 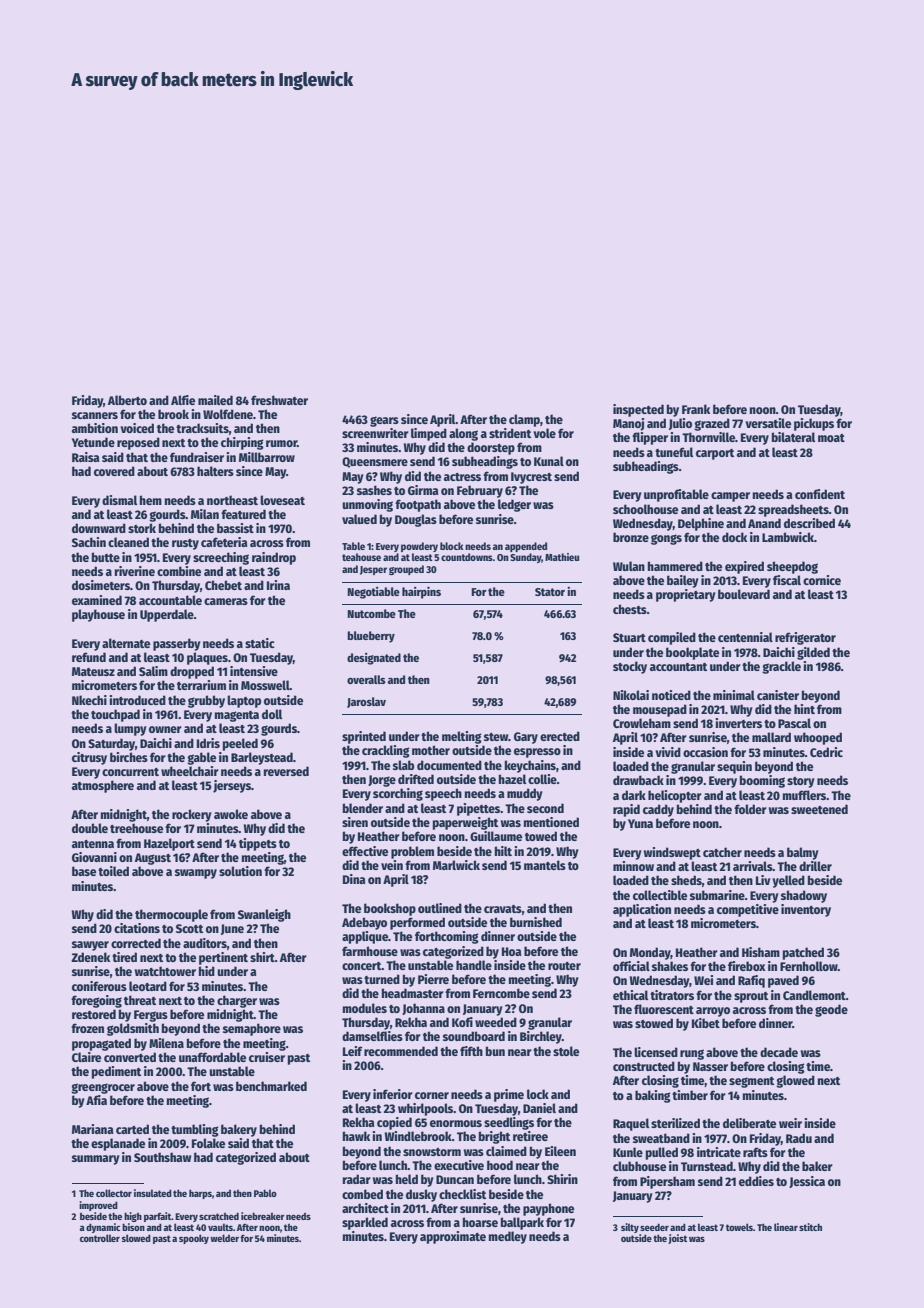 I want to click on catcher, so click(x=722, y=852).
